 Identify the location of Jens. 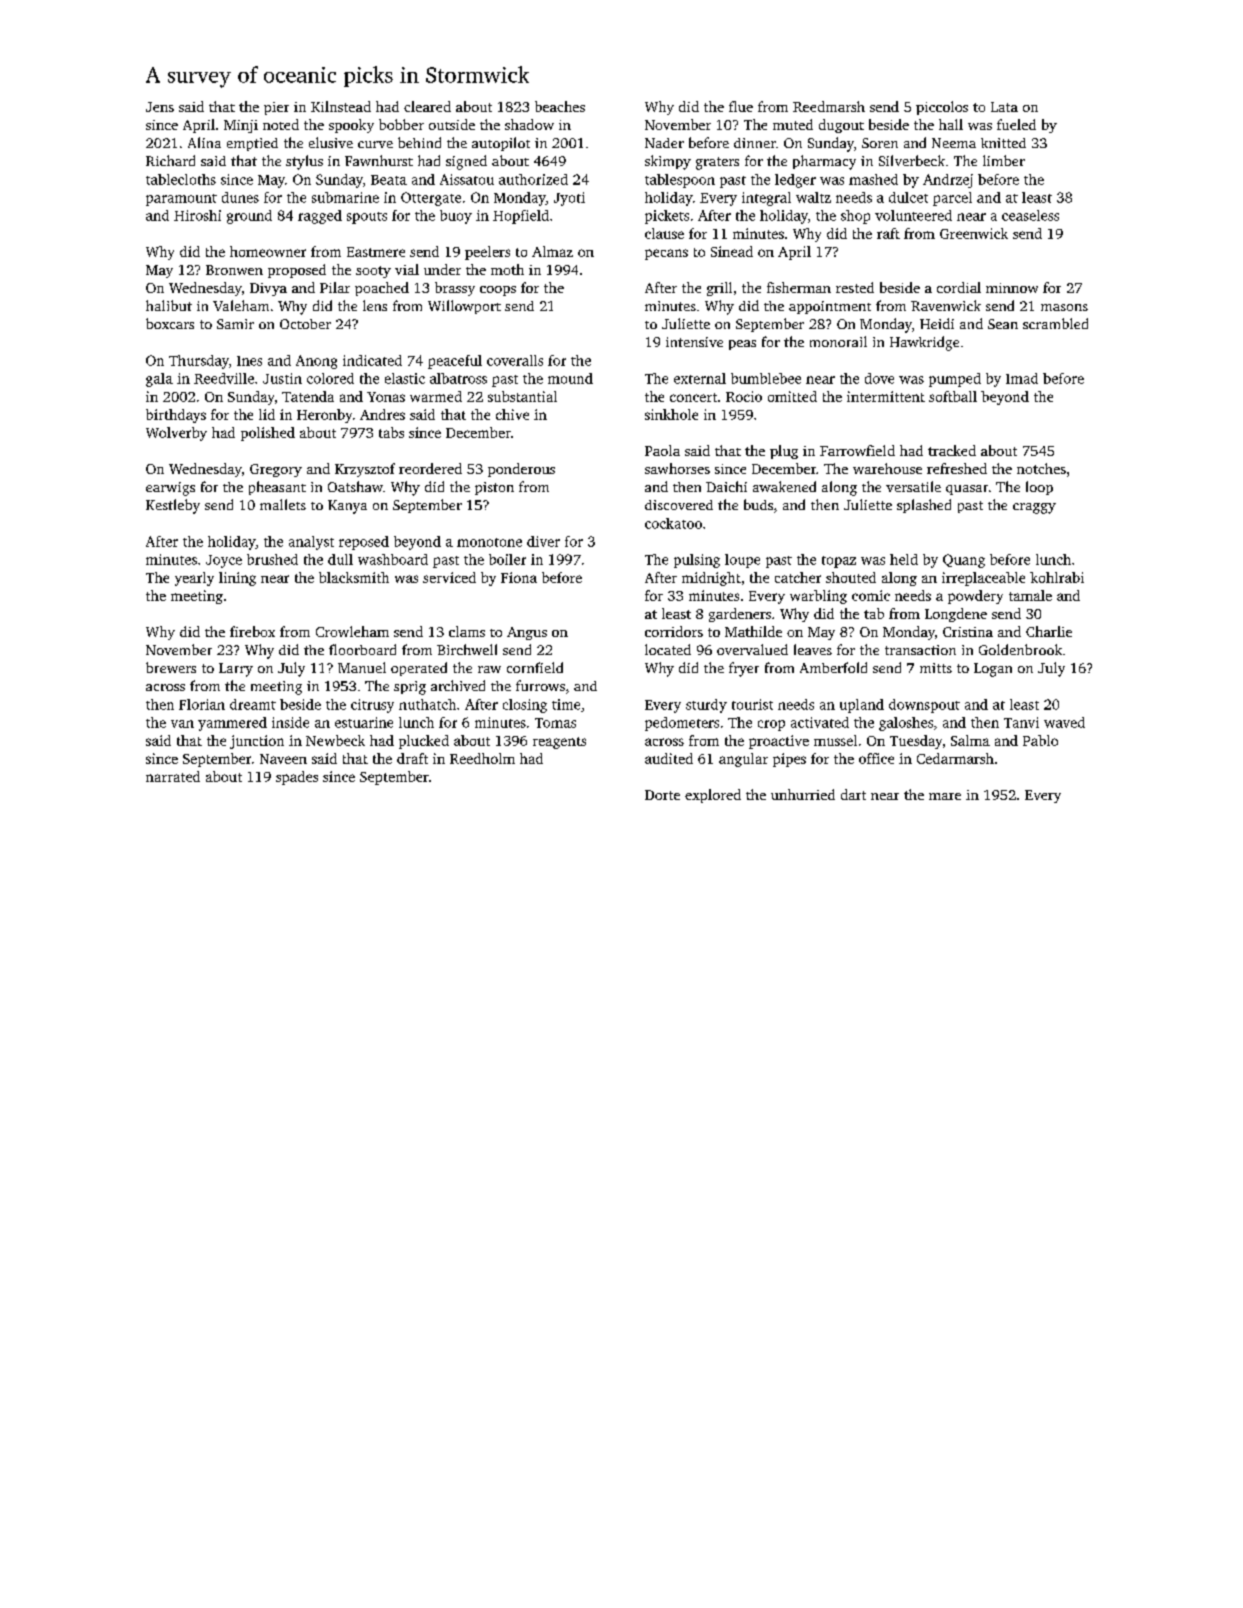
(160, 107).
